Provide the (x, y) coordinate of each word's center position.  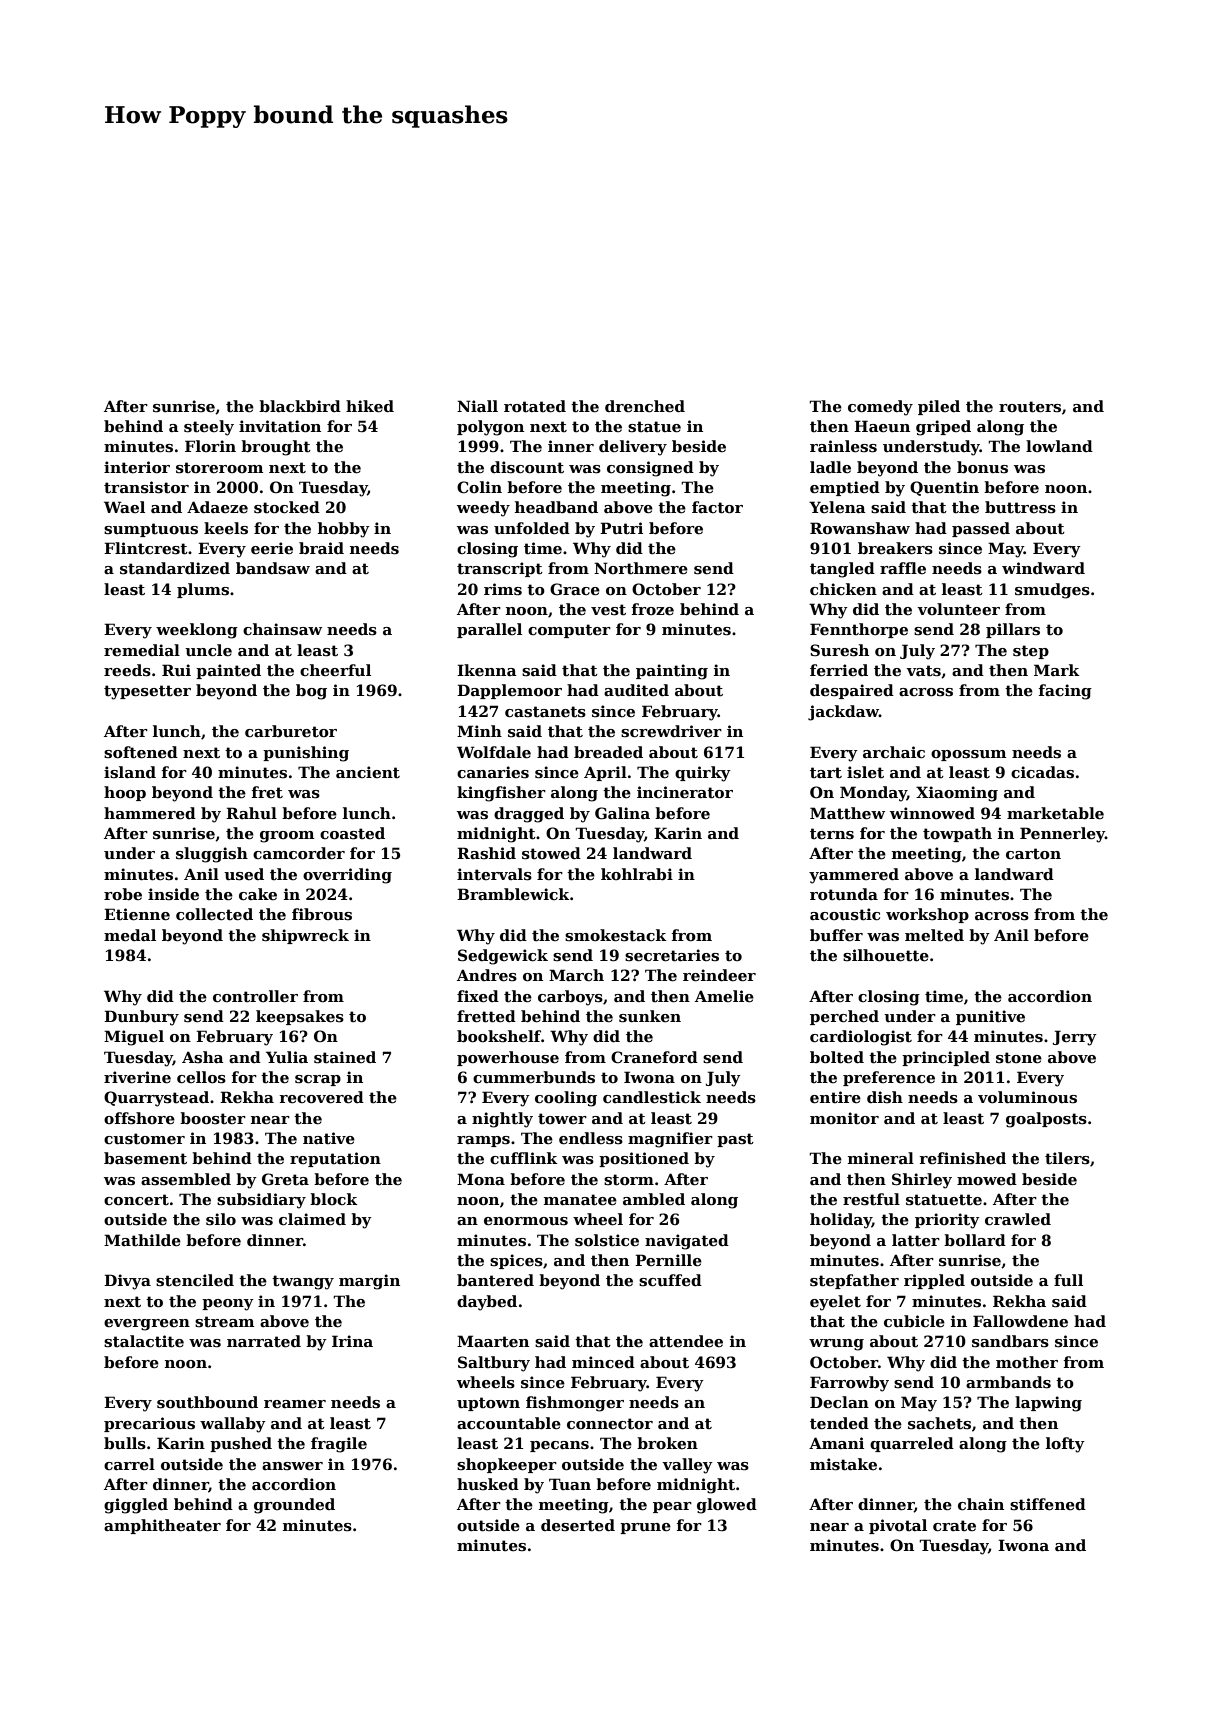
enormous (526, 1221)
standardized (175, 568)
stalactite (144, 1341)
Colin (479, 487)
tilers (1067, 1158)
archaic (894, 752)
